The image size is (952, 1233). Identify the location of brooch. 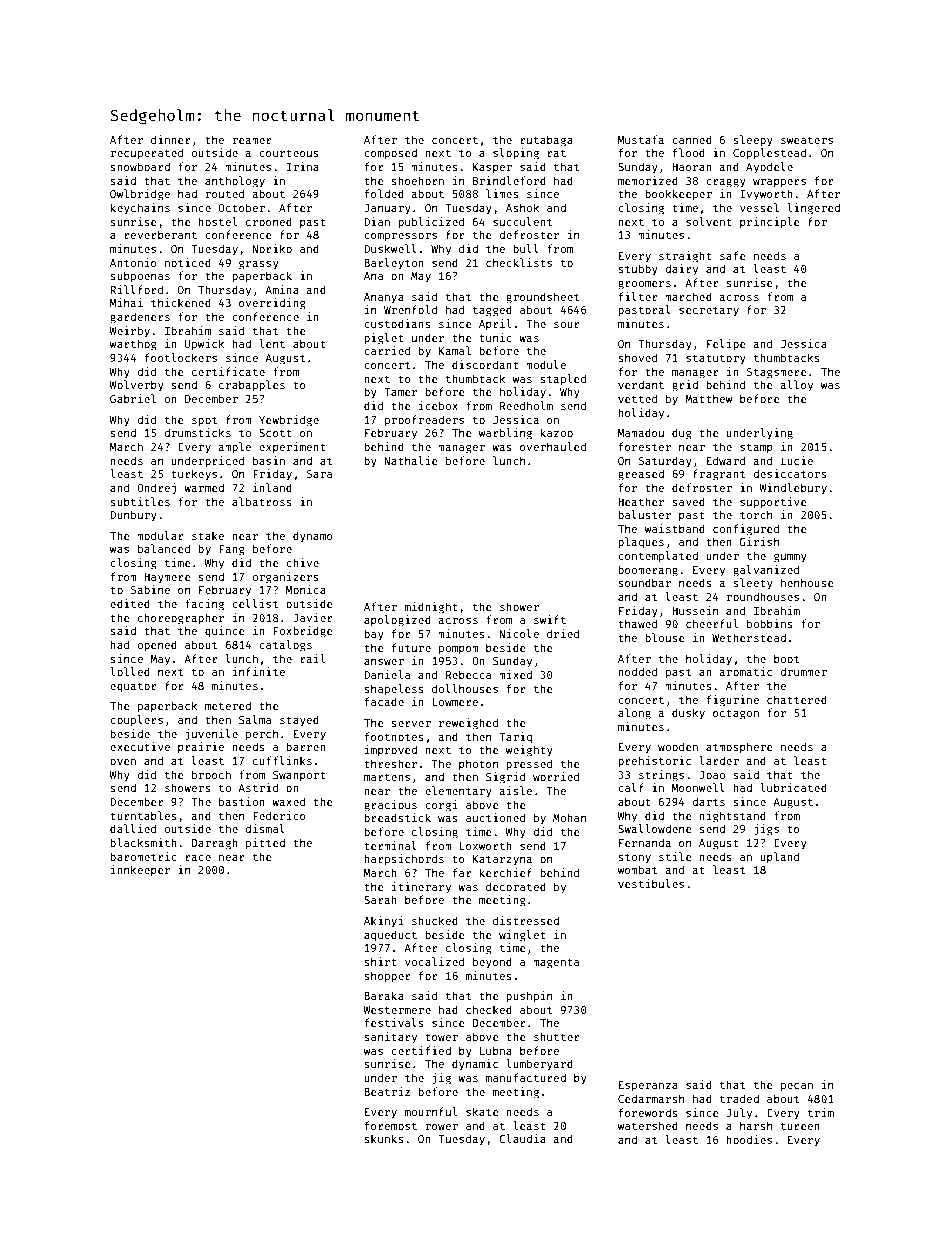
(211, 774).
